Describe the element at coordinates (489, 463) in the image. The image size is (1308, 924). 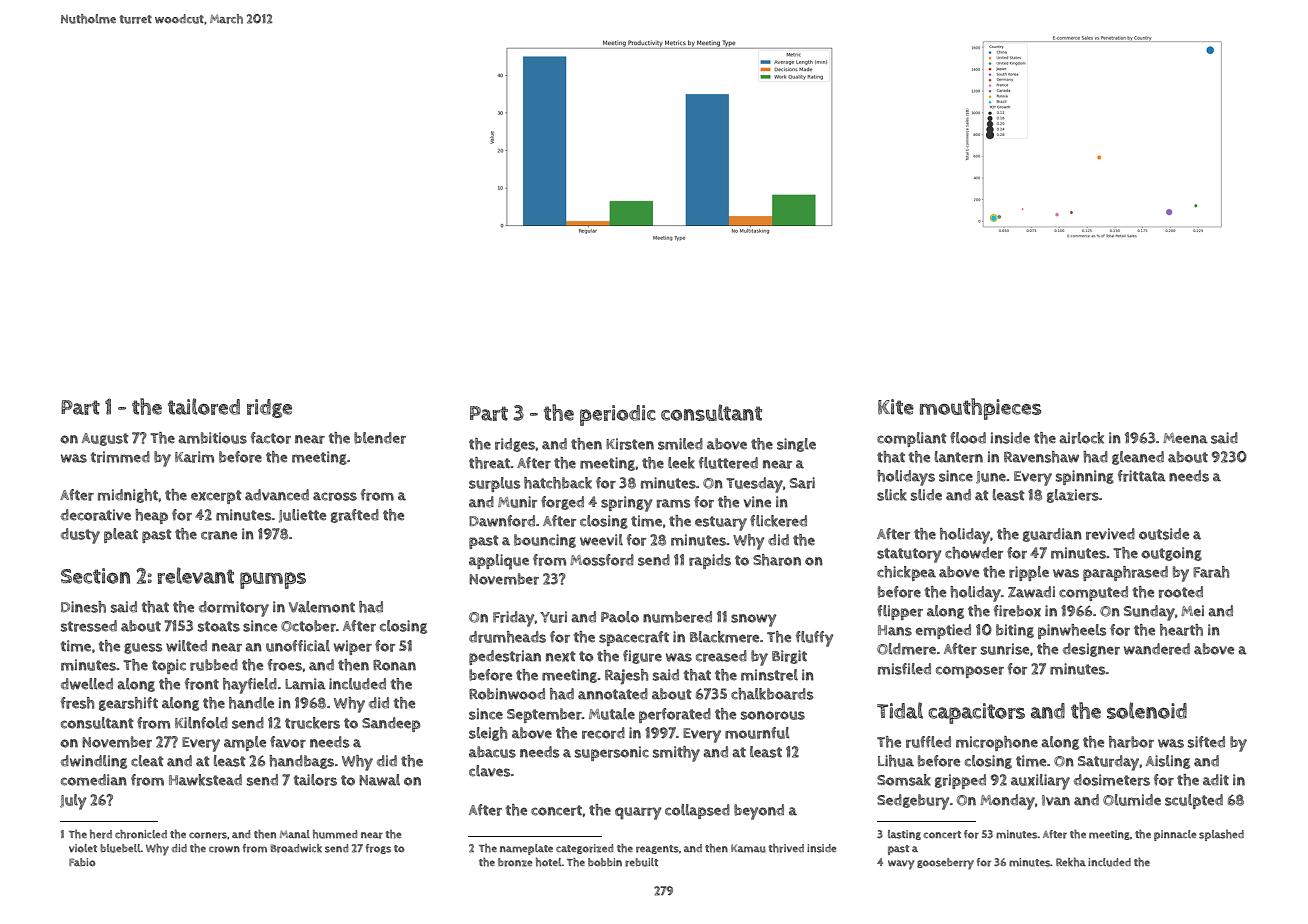
I see `threat` at that location.
